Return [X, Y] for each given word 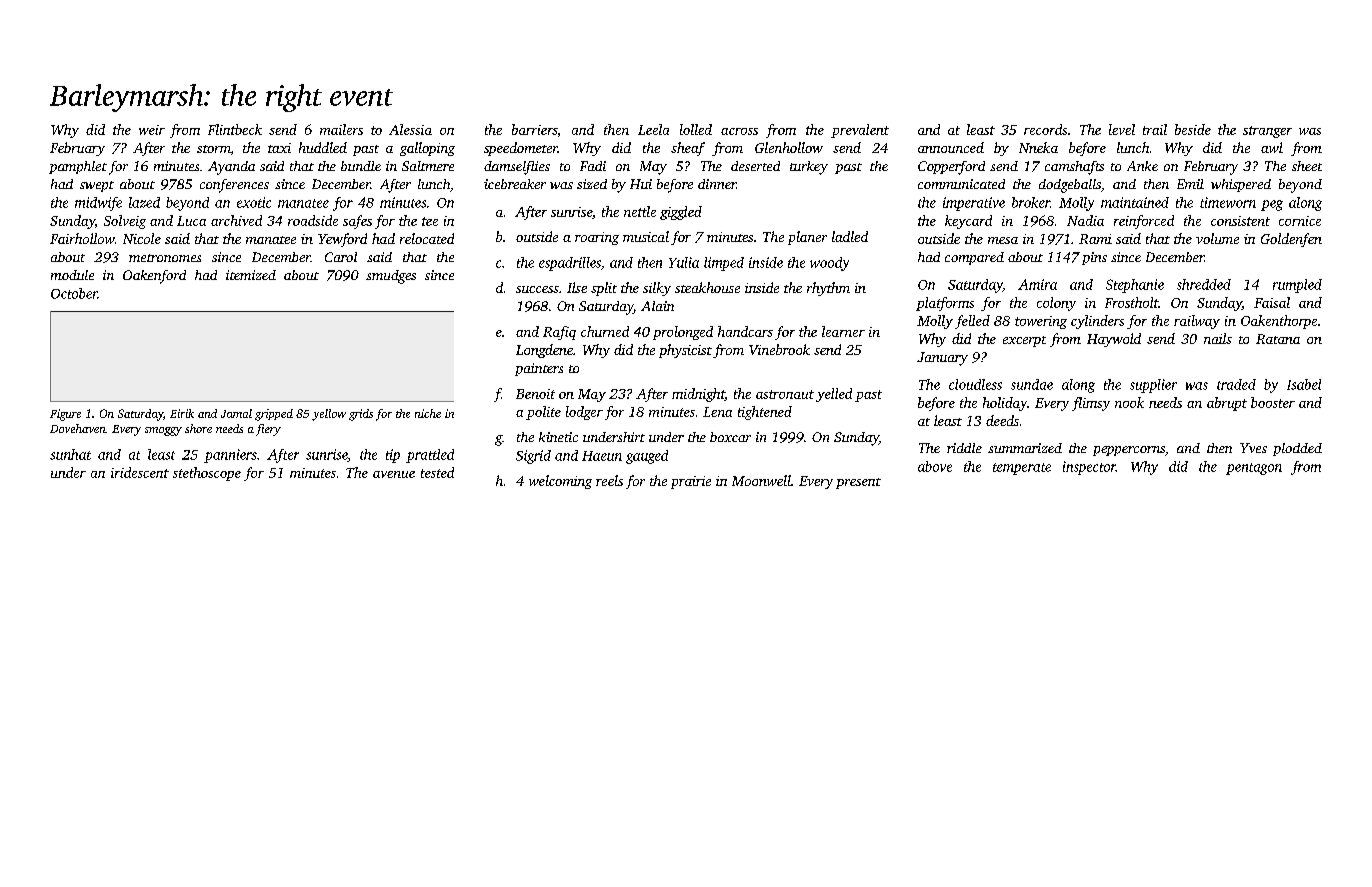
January [942, 359]
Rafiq [559, 333]
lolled [696, 129]
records [1045, 129]
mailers [341, 129]
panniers [230, 456]
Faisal [1272, 302]
